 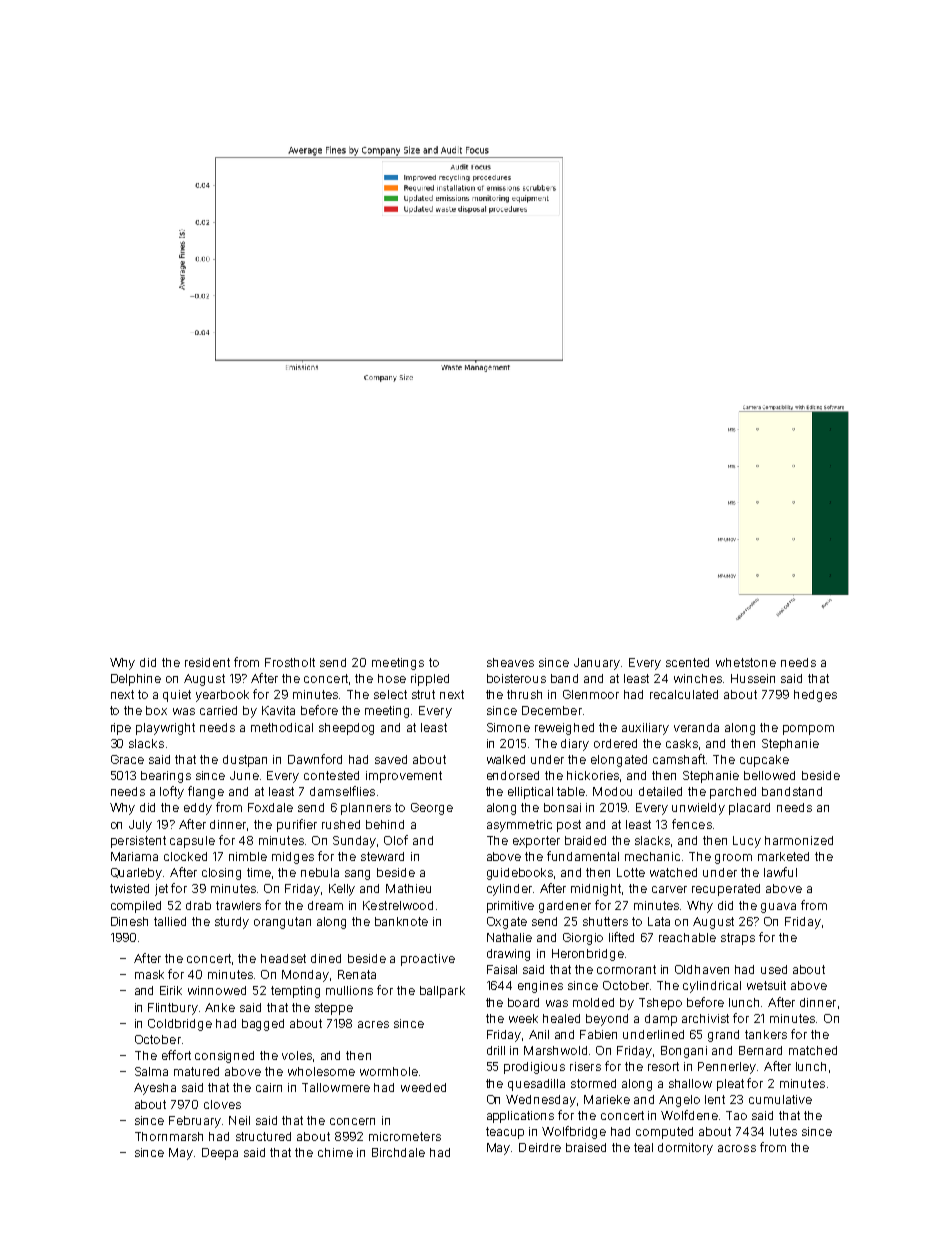 I want to click on box, so click(x=156, y=710).
